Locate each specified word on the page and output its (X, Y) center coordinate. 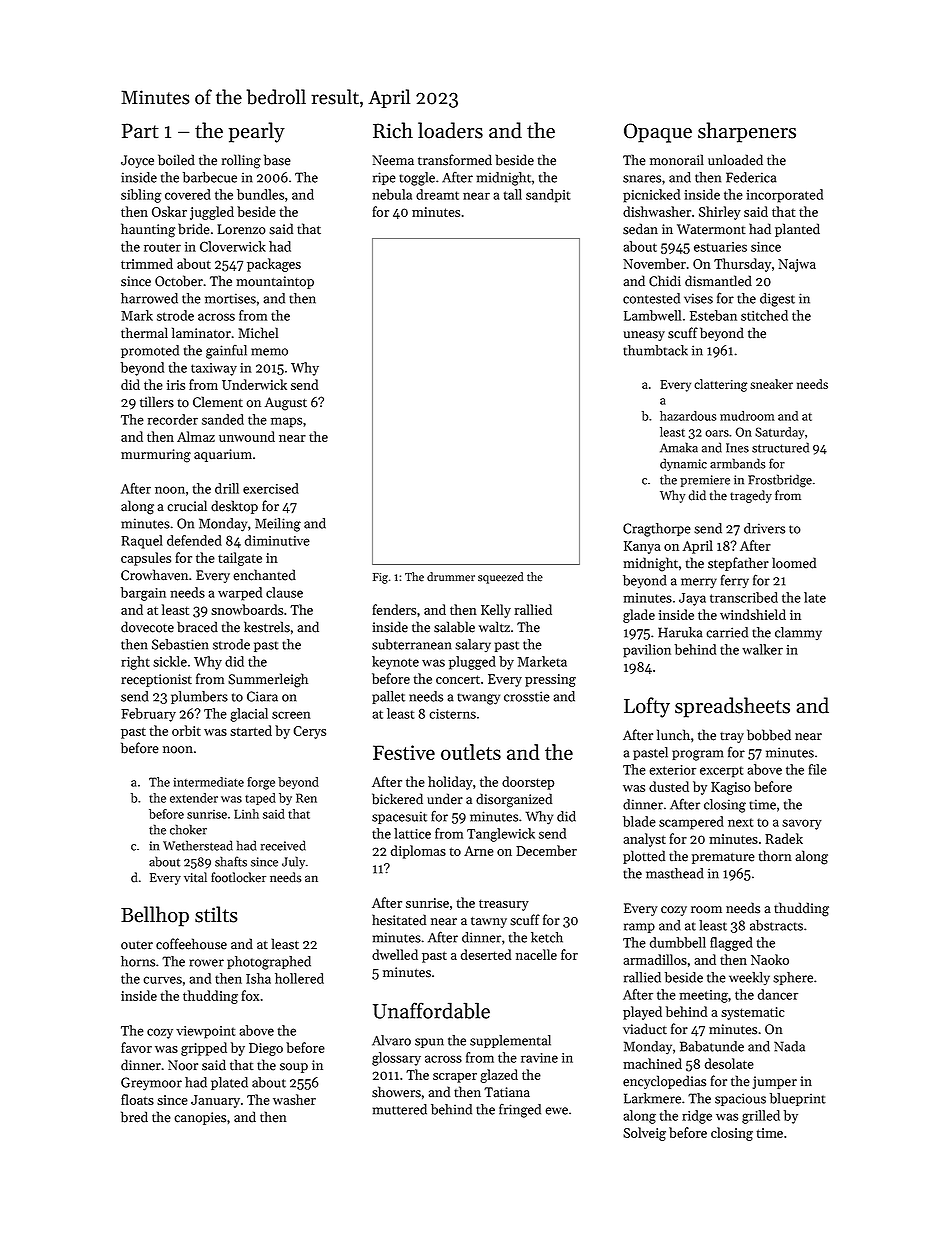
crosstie (527, 696)
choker (188, 829)
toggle (417, 179)
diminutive (277, 540)
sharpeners (747, 132)
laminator (201, 333)
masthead (675, 873)
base (277, 160)
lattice (412, 833)
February (148, 715)
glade (639, 616)
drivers (764, 528)
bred (134, 1117)
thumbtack (655, 350)
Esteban (713, 315)
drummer (451, 576)
